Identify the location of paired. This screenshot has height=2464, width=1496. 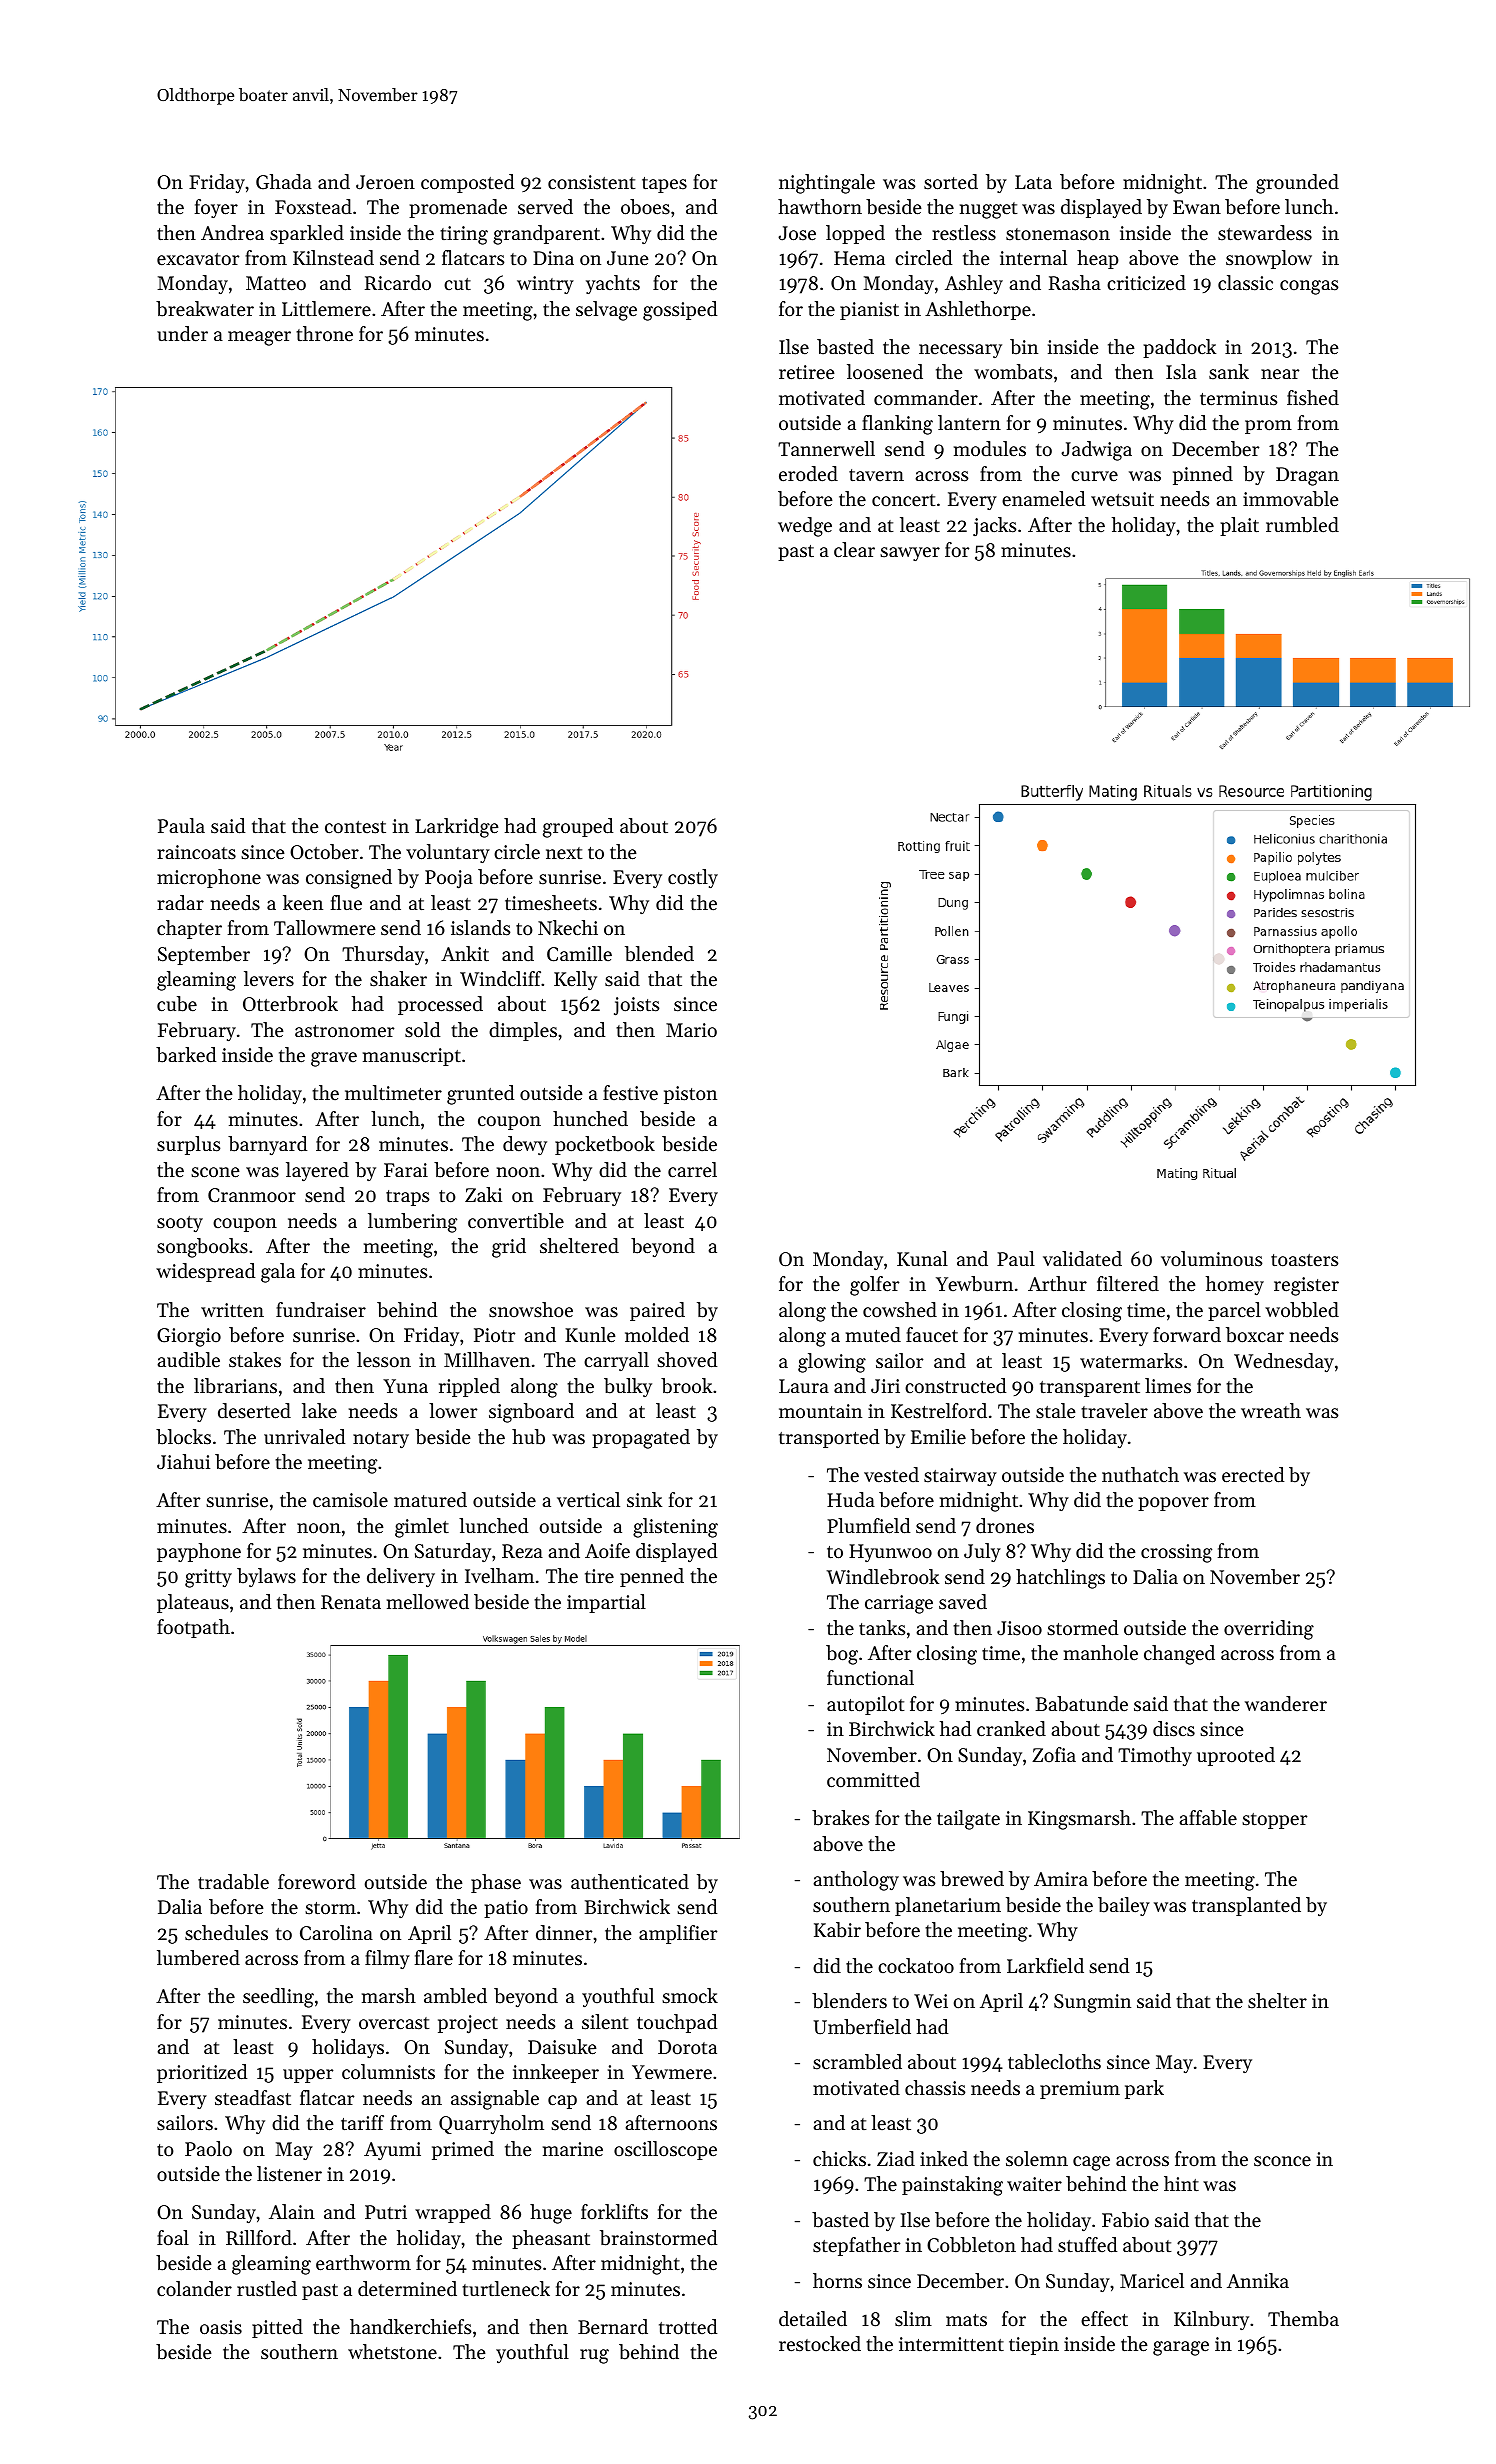
(657, 1311).
